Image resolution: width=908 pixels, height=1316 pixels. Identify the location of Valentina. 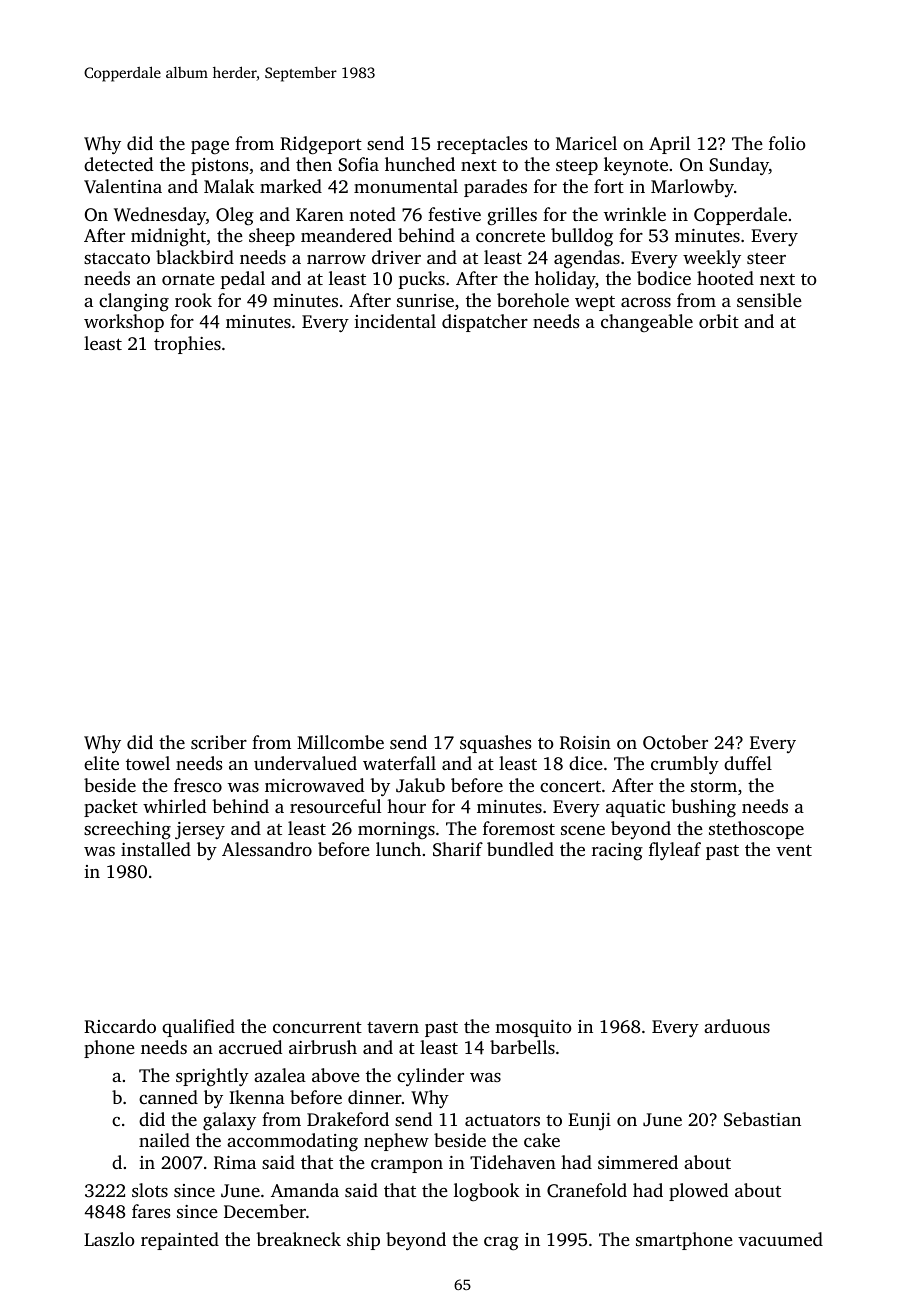
(123, 186).
